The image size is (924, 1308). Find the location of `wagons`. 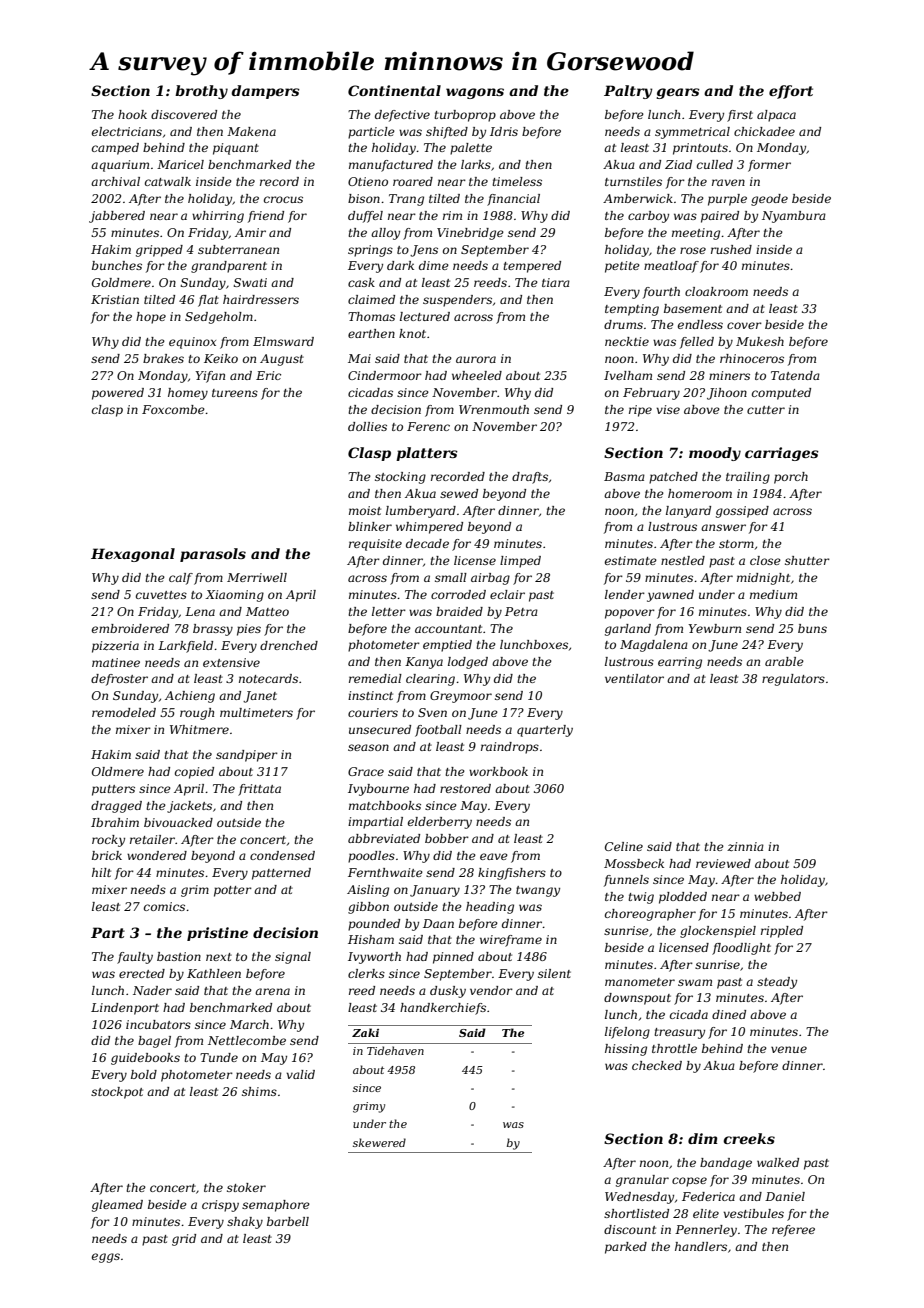

wagons is located at coordinates (475, 93).
